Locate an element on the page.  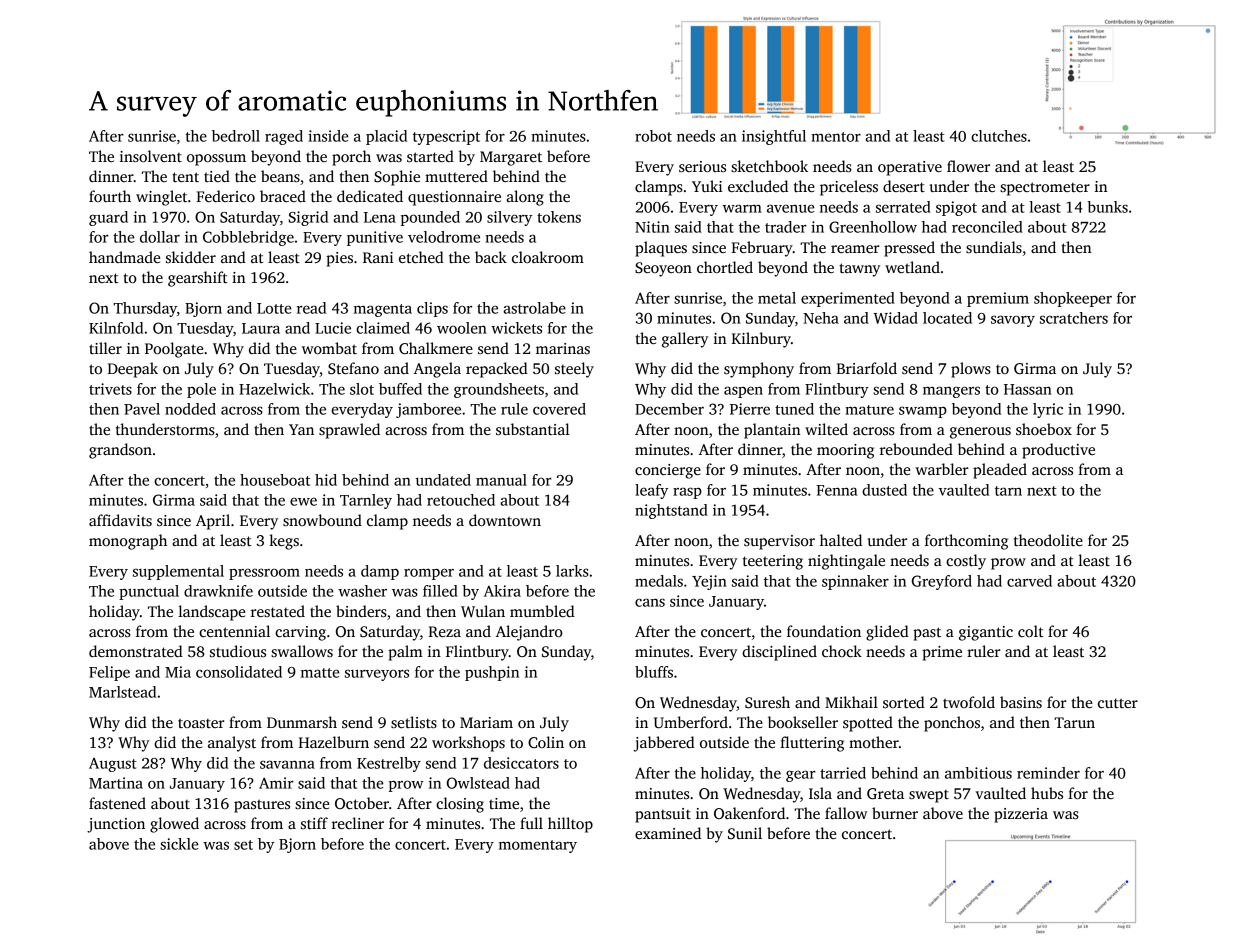
tawny is located at coordinates (859, 270).
